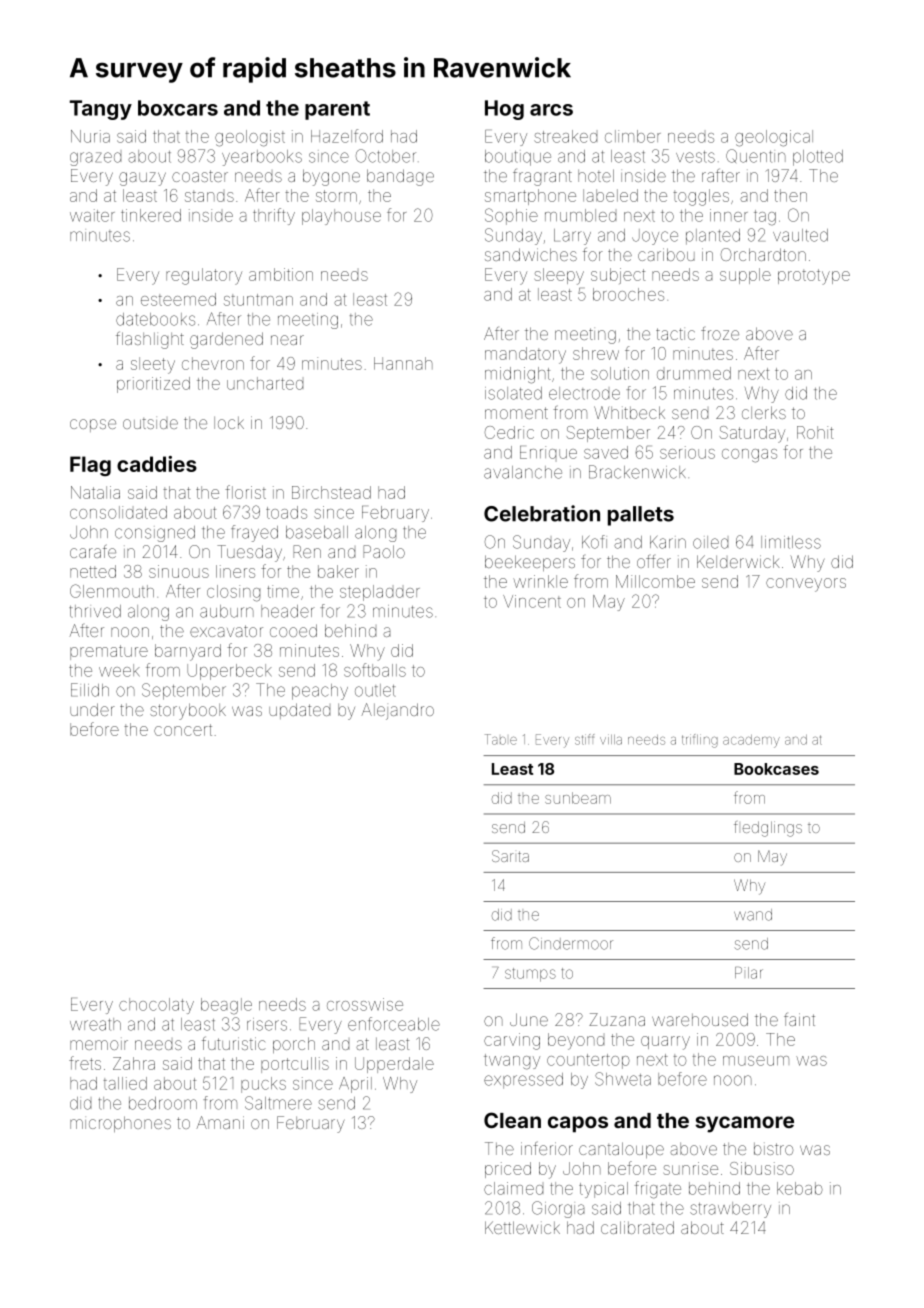  What do you see at coordinates (666, 254) in the image?
I see `caribou` at bounding box center [666, 254].
